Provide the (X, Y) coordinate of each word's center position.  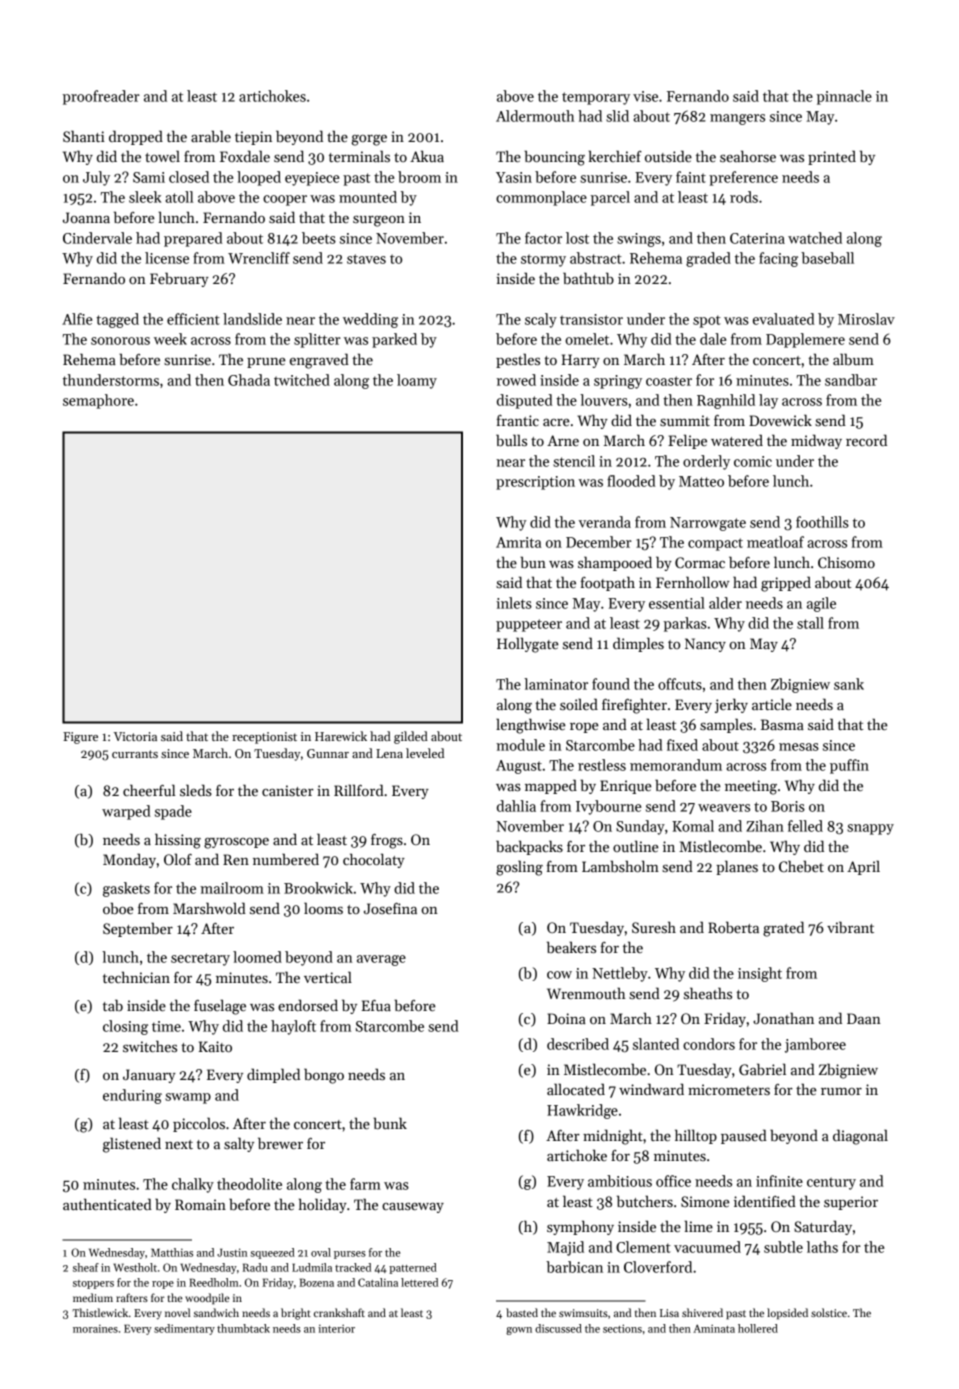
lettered (419, 1282)
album (853, 359)
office (673, 1181)
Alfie (77, 319)
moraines (95, 1328)
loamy (417, 381)
